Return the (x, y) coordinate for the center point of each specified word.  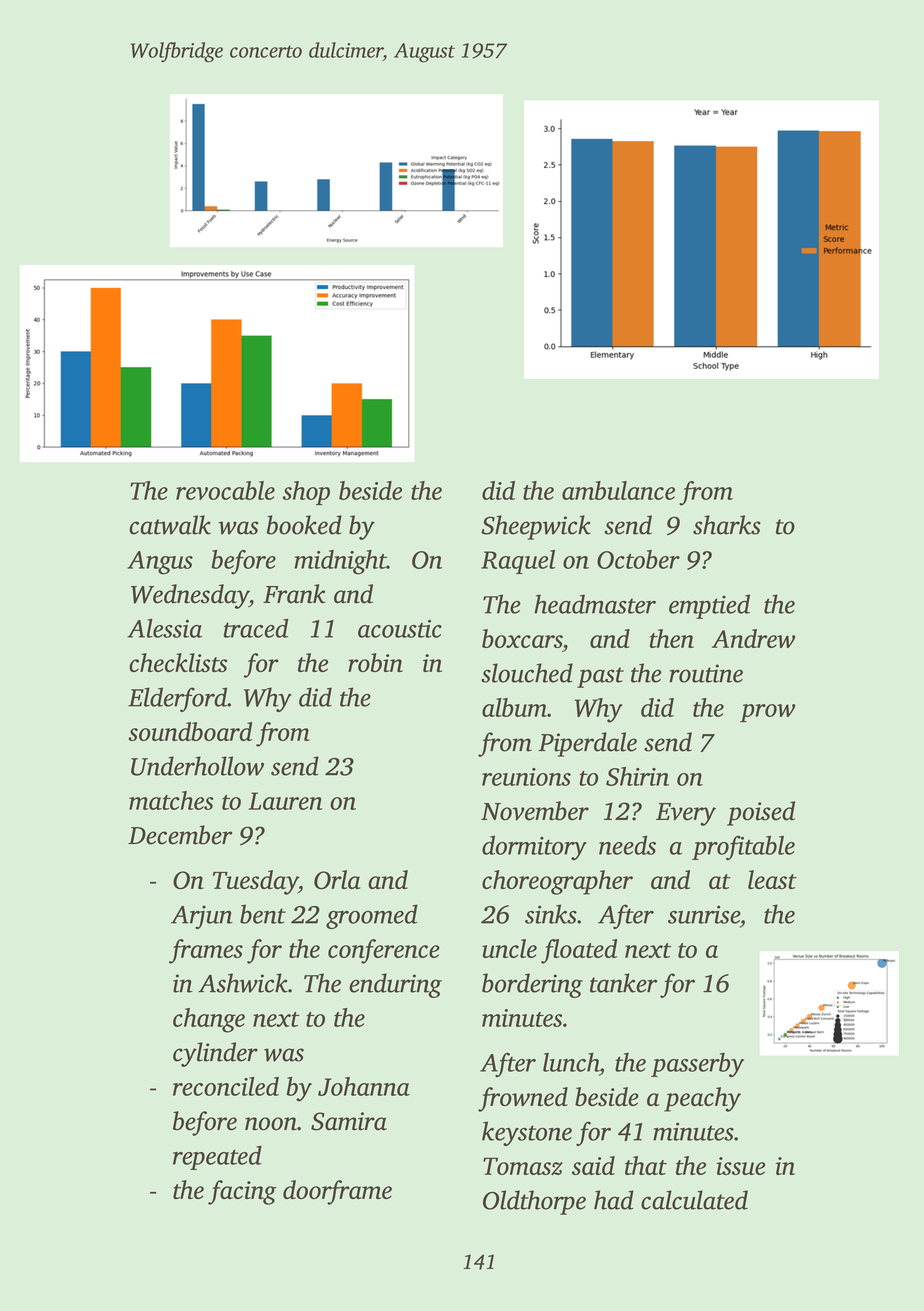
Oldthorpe (534, 1202)
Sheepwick (536, 527)
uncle (509, 948)
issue (740, 1166)
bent (263, 914)
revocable (225, 490)
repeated (217, 1157)
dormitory (534, 847)
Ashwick (243, 983)
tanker (623, 983)
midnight (340, 562)
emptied (709, 606)
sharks (727, 525)
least (772, 879)
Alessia (164, 628)
